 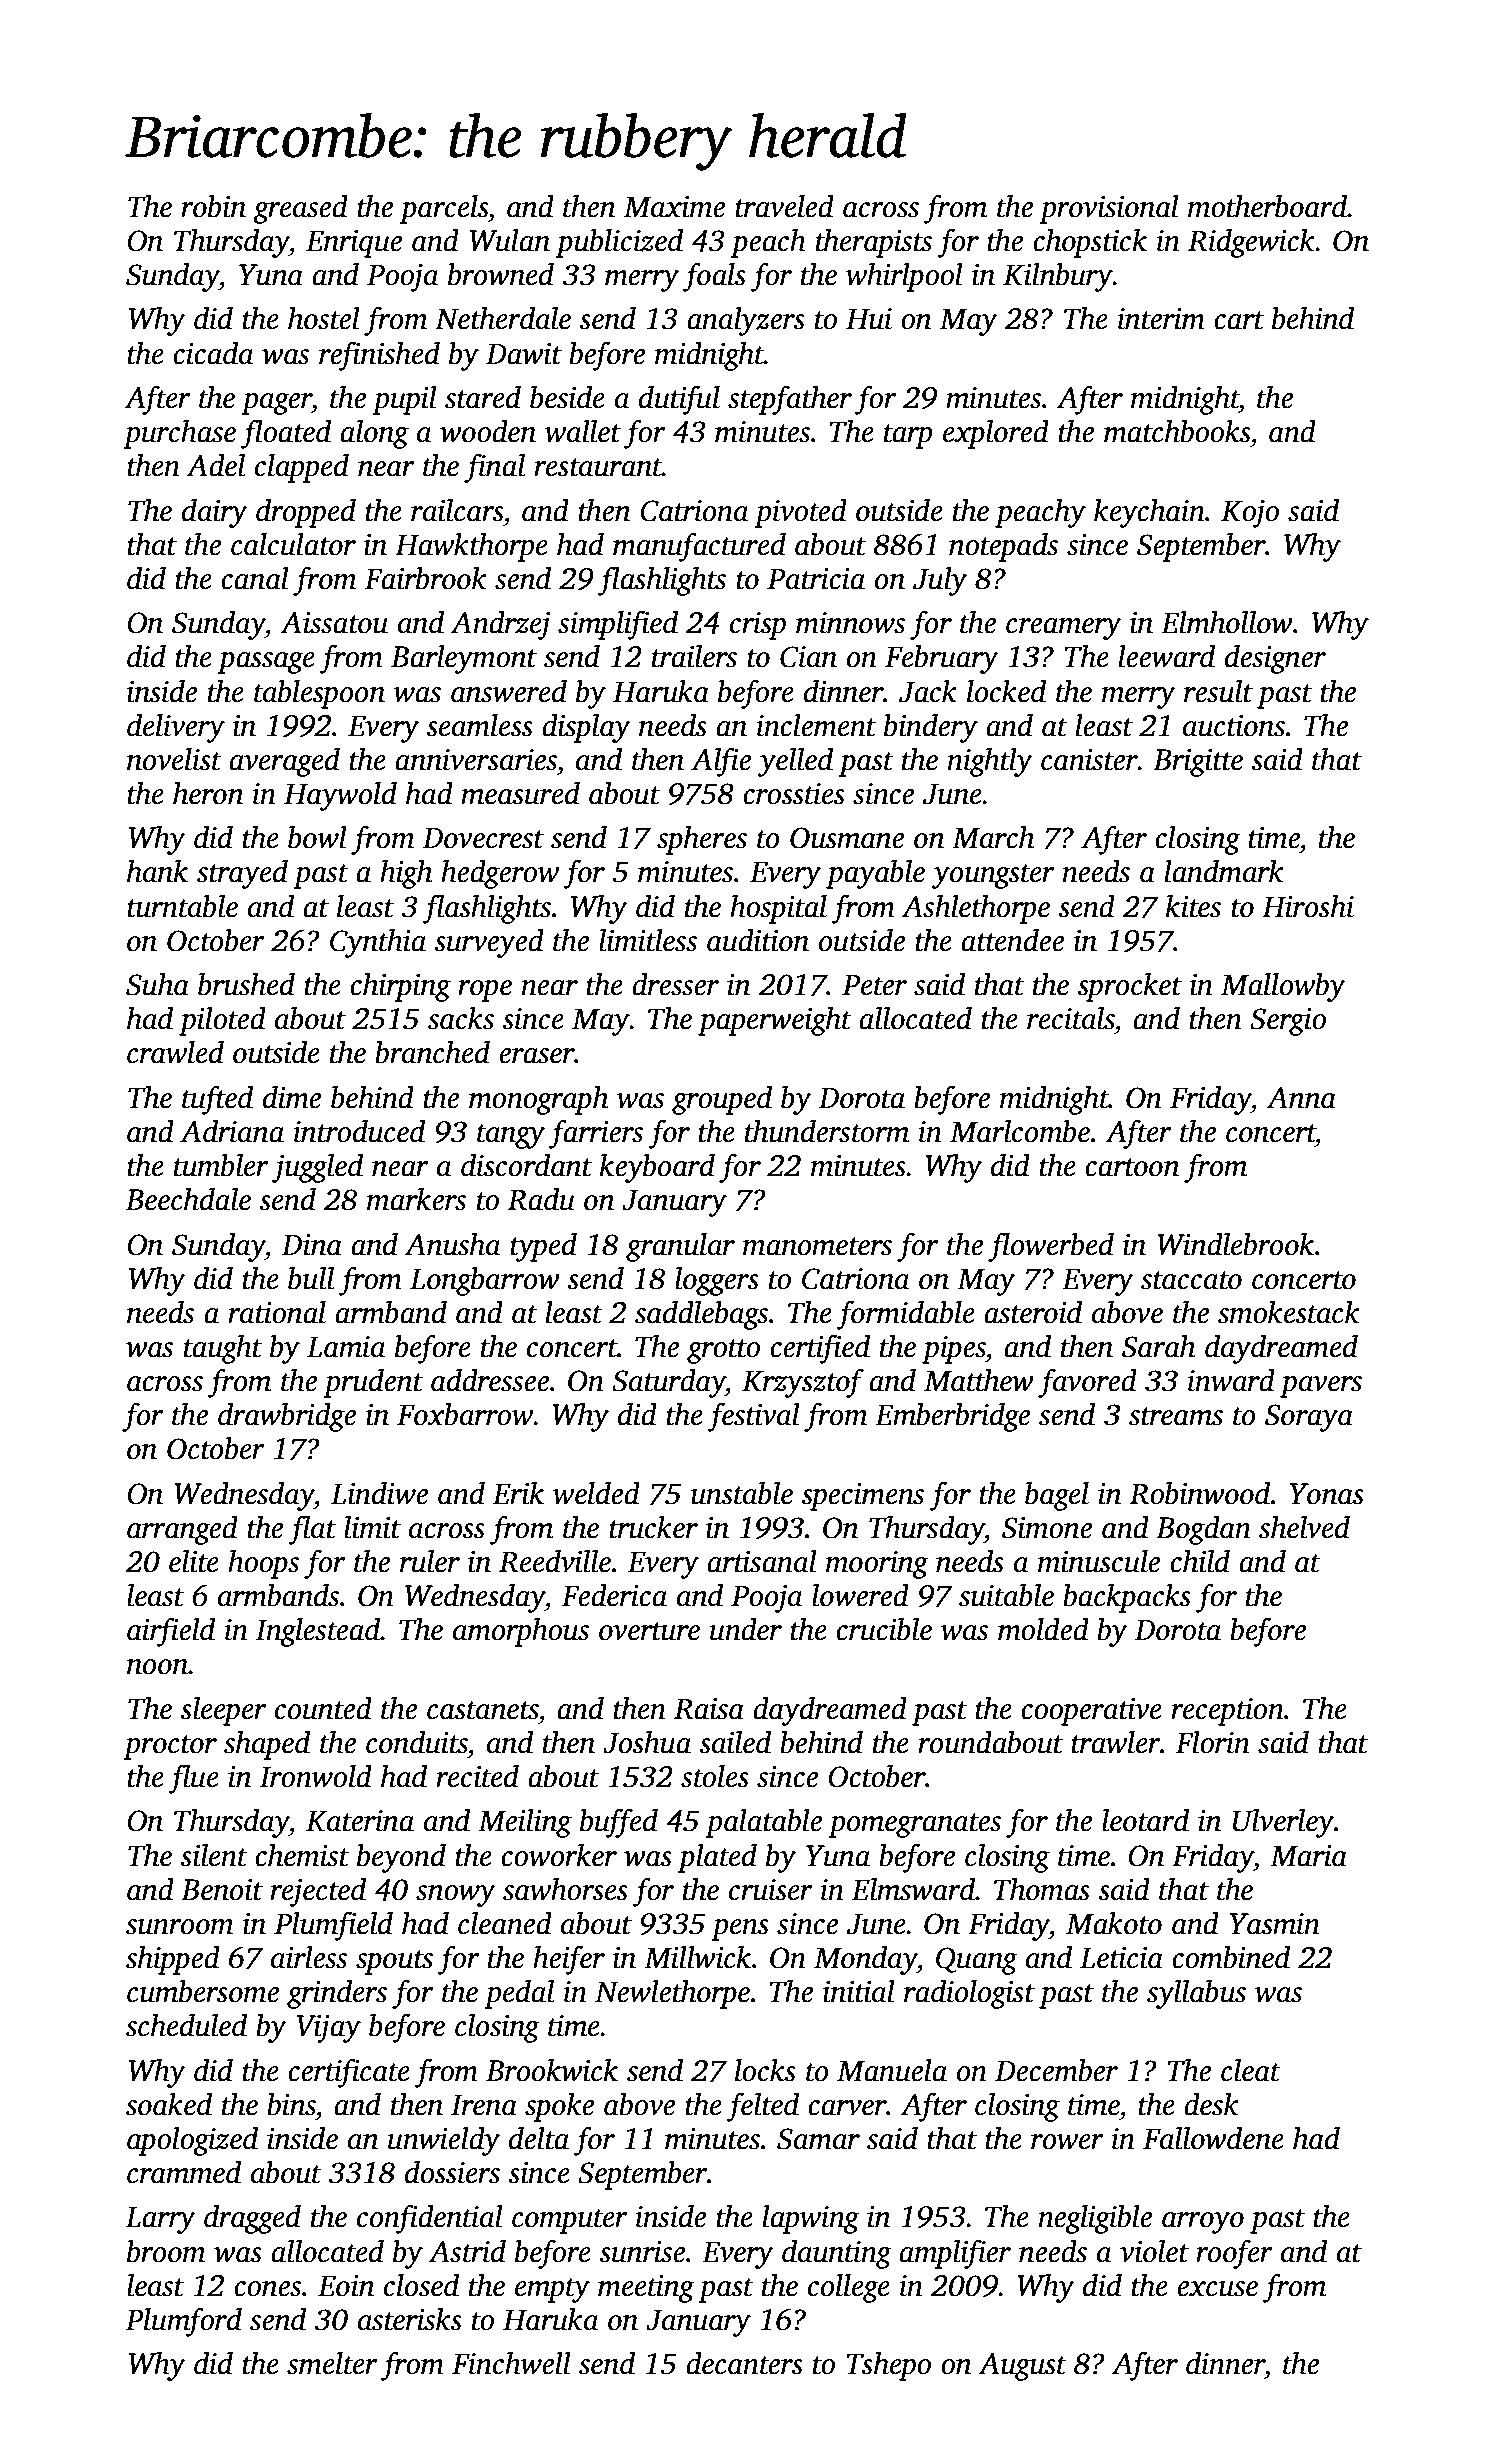 I want to click on Marlcombe, so click(x=1020, y=1131).
